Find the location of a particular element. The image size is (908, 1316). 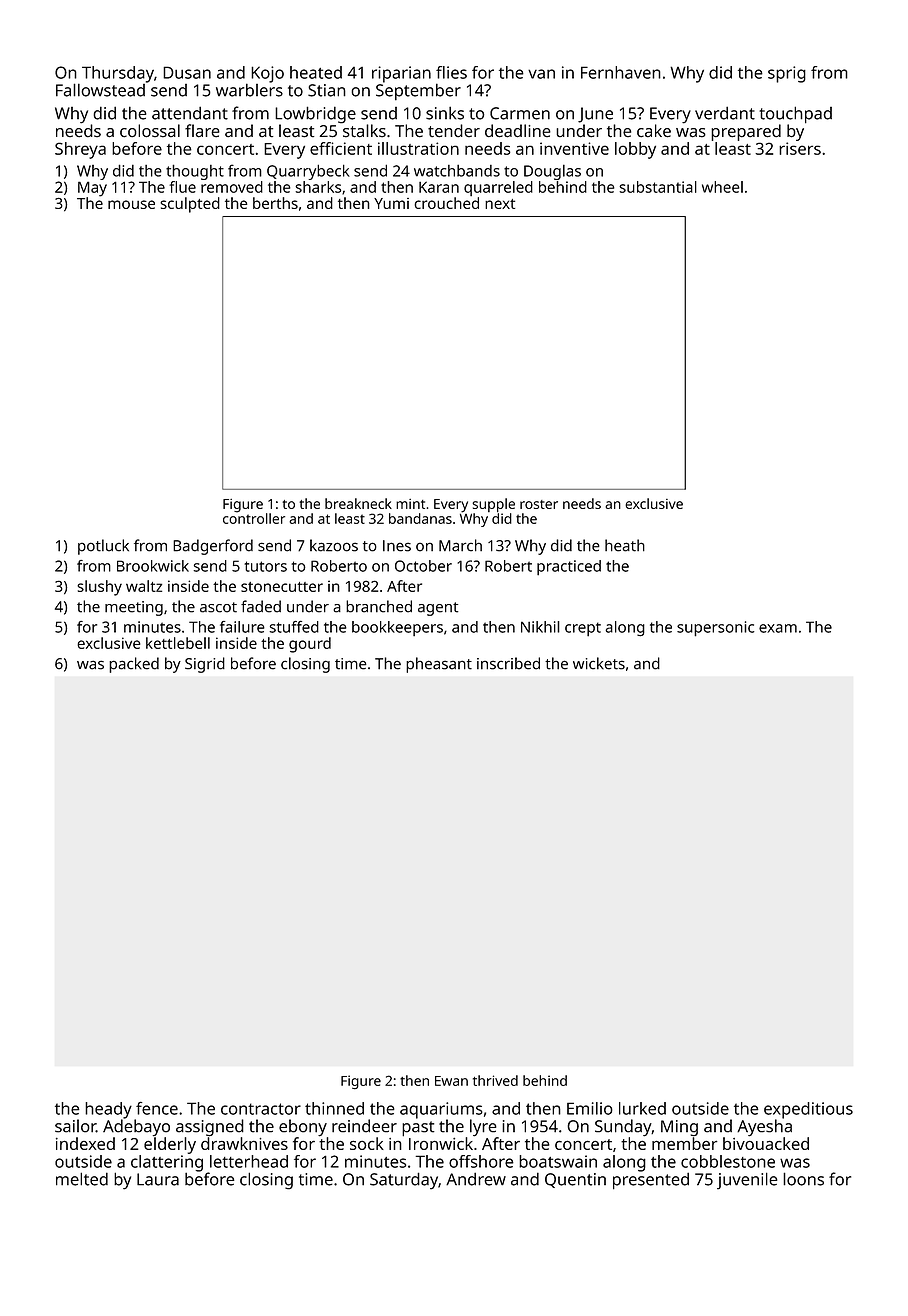

sprig is located at coordinates (787, 74).
